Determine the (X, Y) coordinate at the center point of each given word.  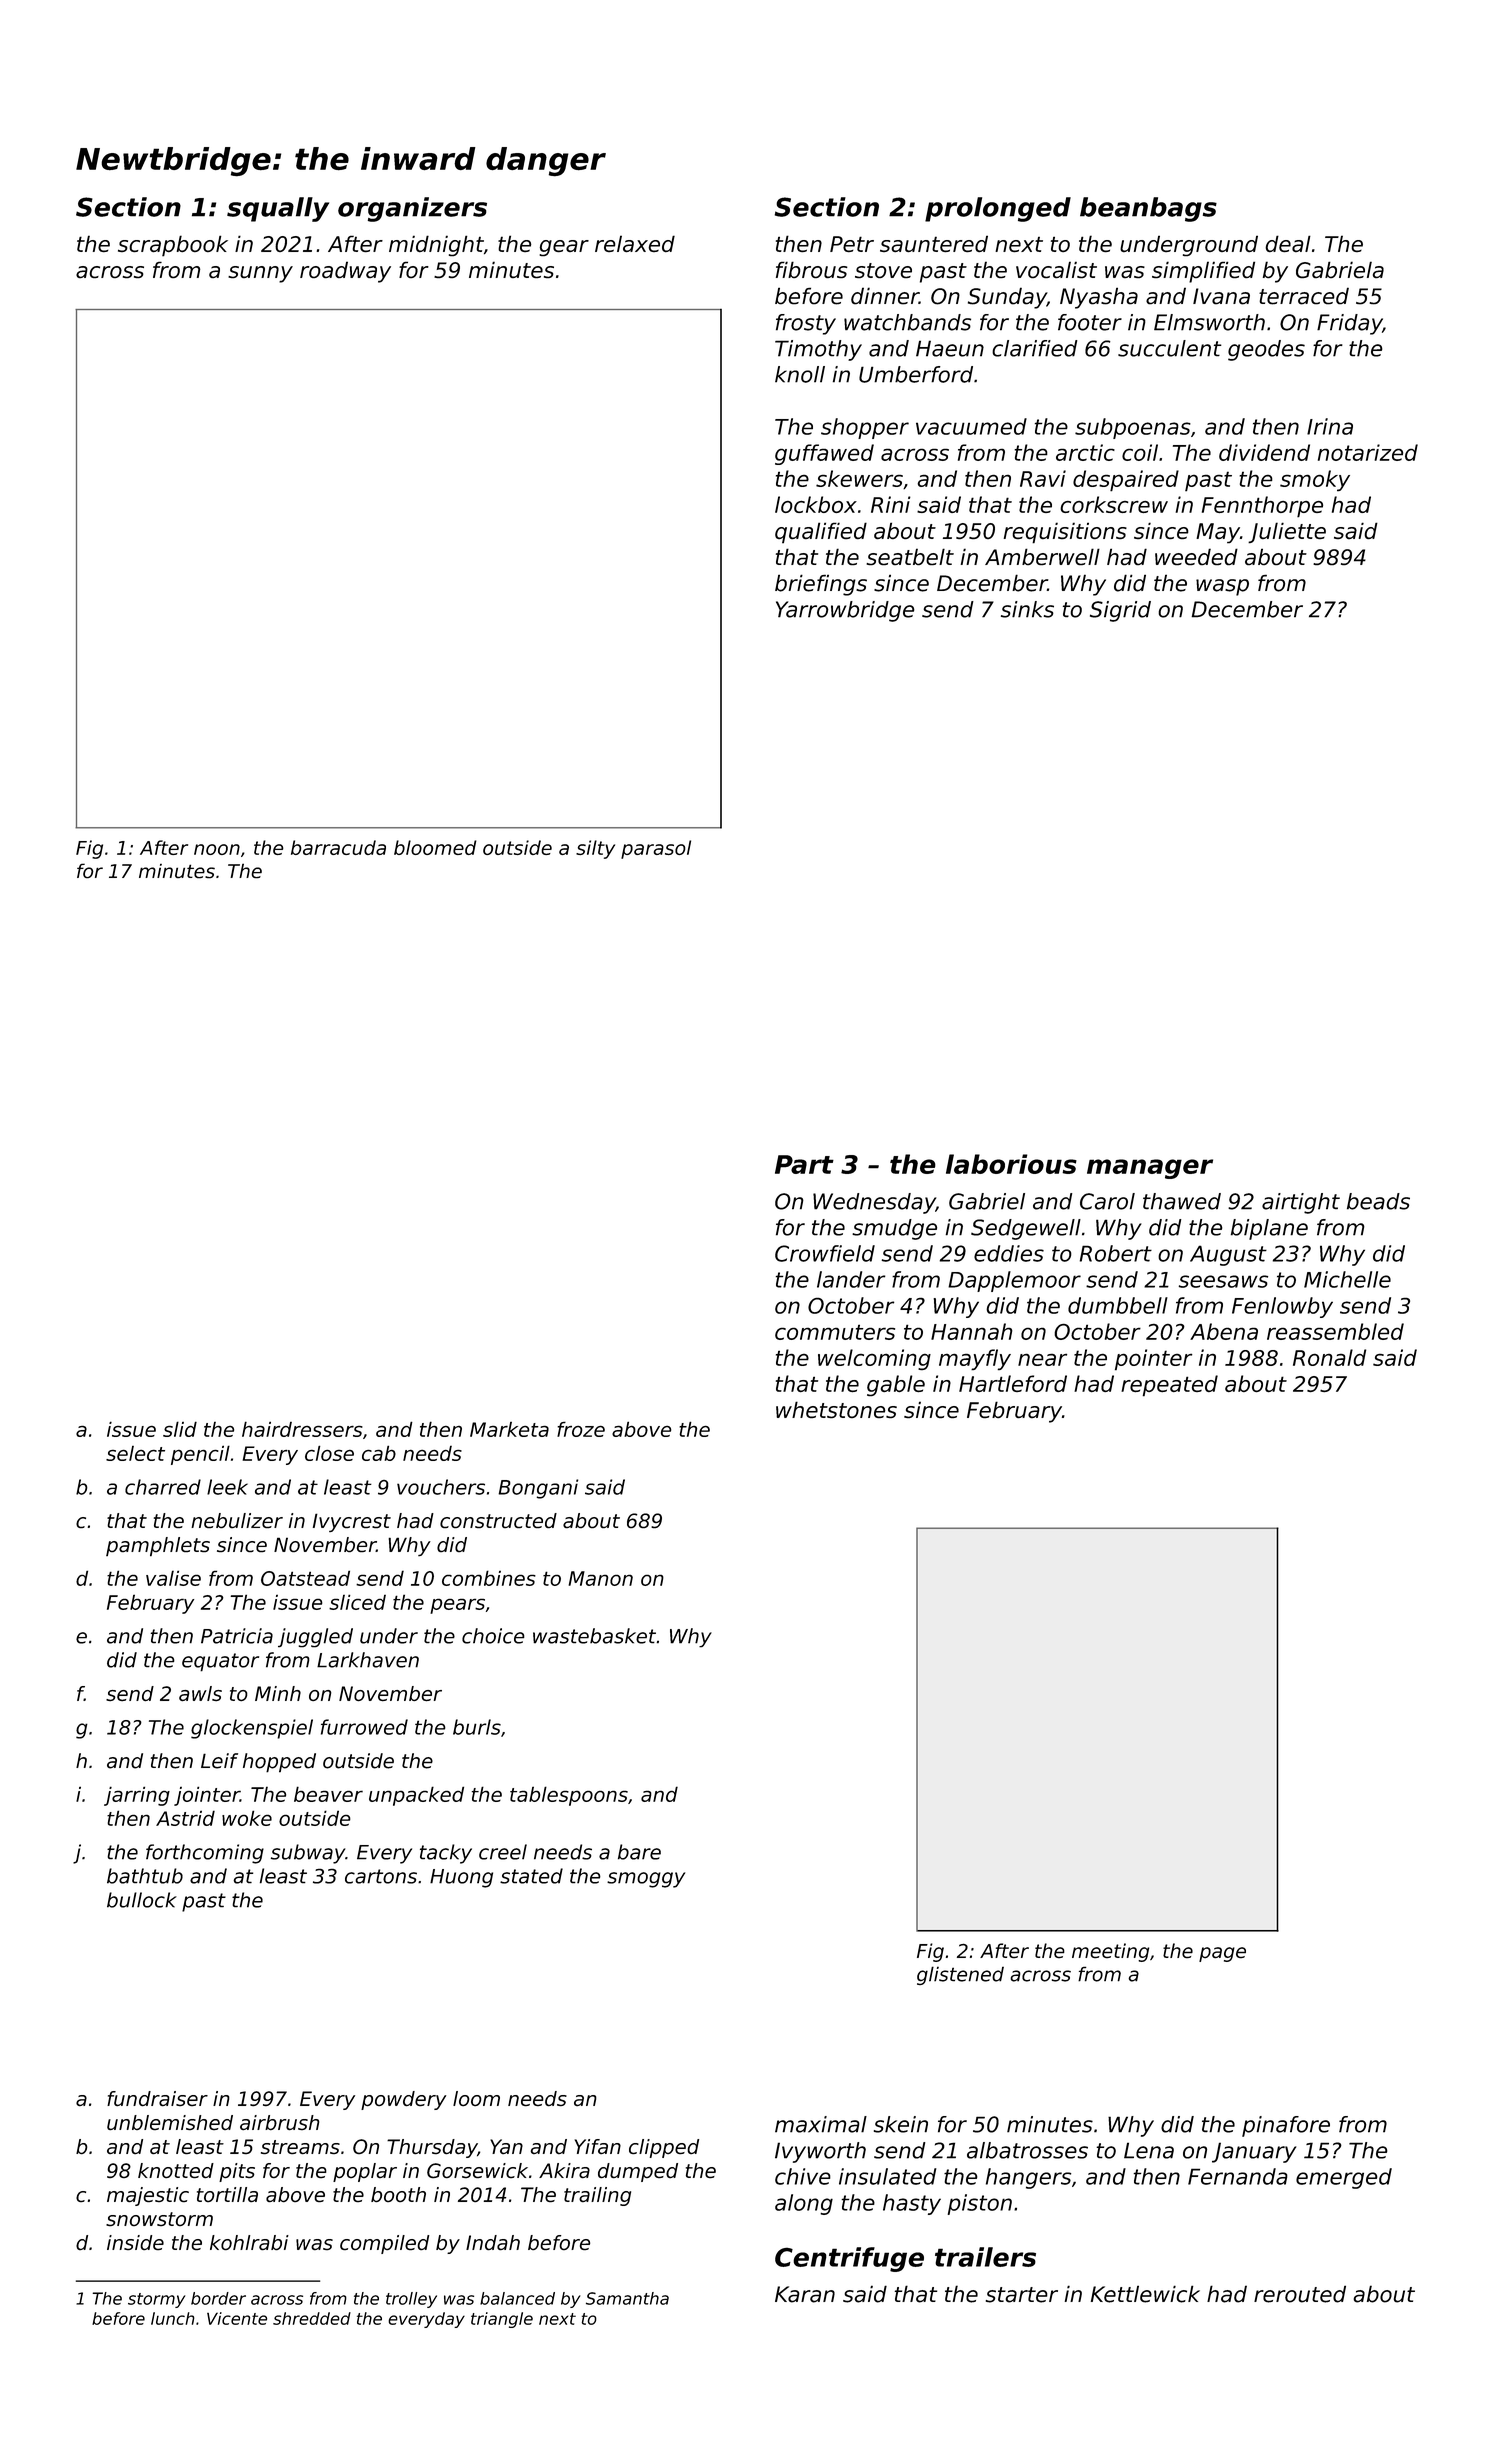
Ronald (1329, 1357)
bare (639, 1852)
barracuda (338, 847)
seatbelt (910, 556)
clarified (1034, 348)
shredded (312, 2318)
